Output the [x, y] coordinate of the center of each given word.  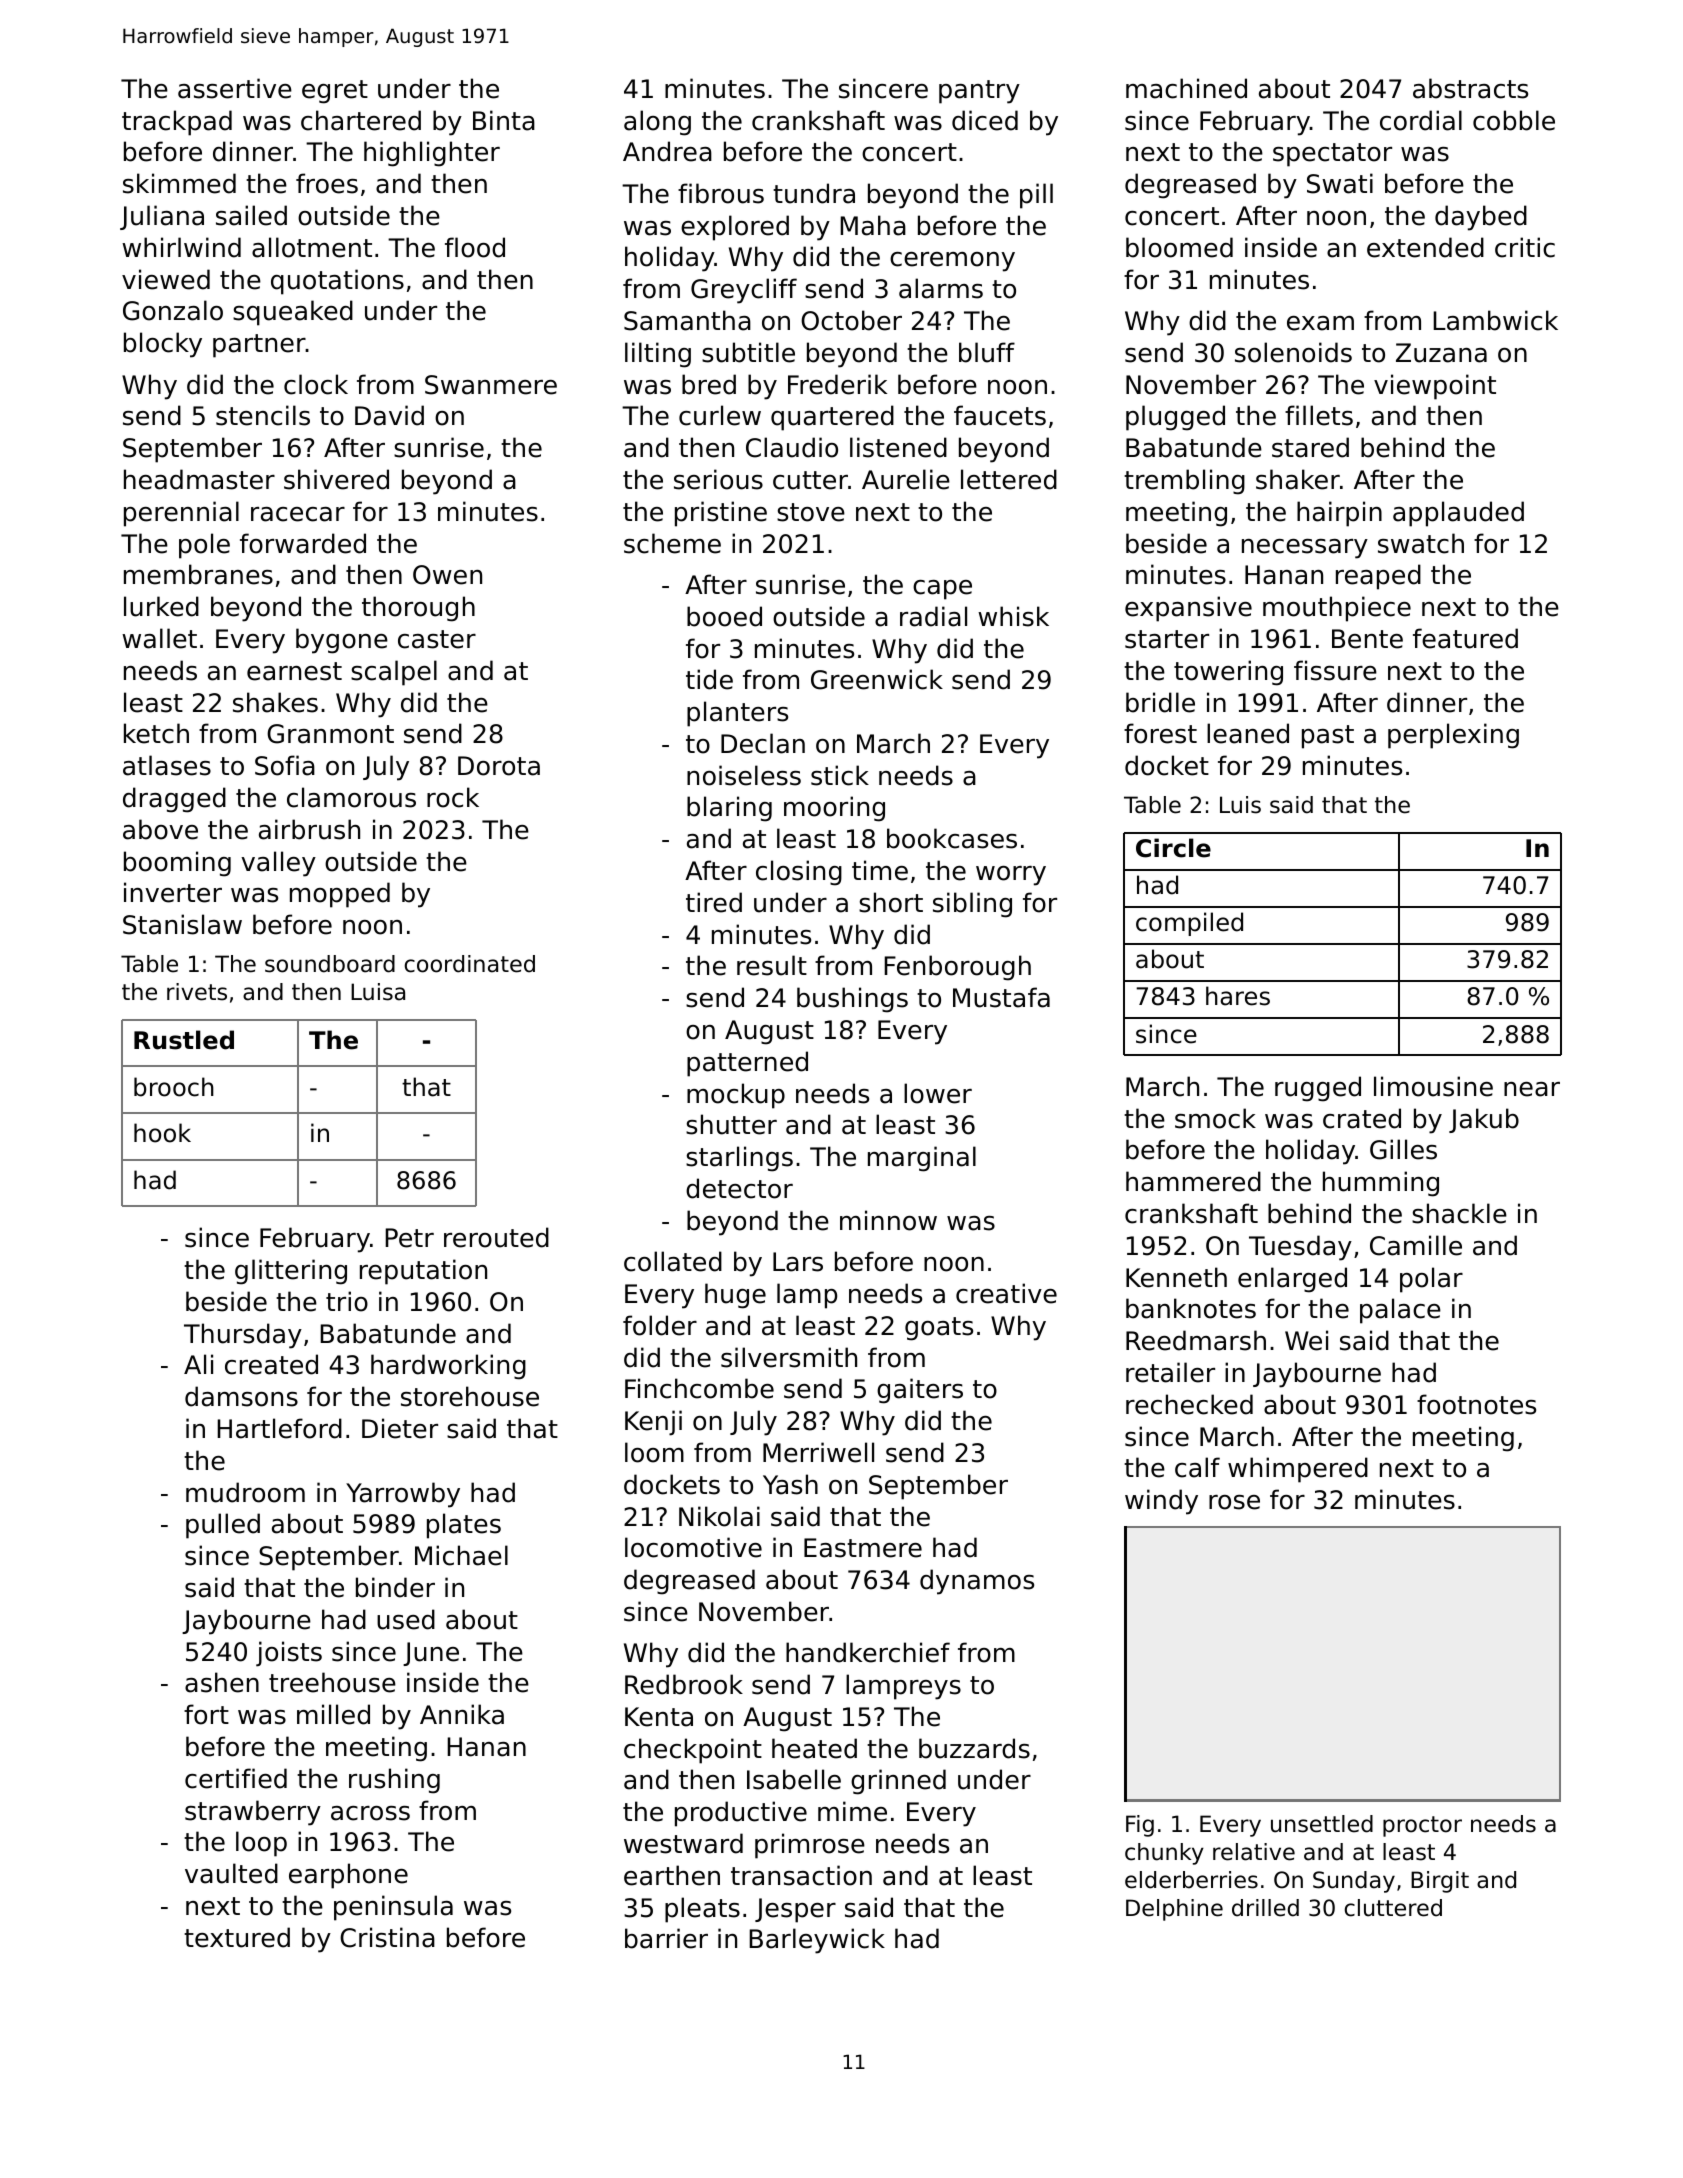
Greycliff [744, 291]
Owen [447, 575]
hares [1238, 996]
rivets [197, 992]
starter [1167, 639]
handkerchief [868, 1652]
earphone [348, 1876]
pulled [223, 1526]
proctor [1422, 1826]
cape [942, 590]
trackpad [177, 123]
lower [938, 1093]
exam [1320, 323]
